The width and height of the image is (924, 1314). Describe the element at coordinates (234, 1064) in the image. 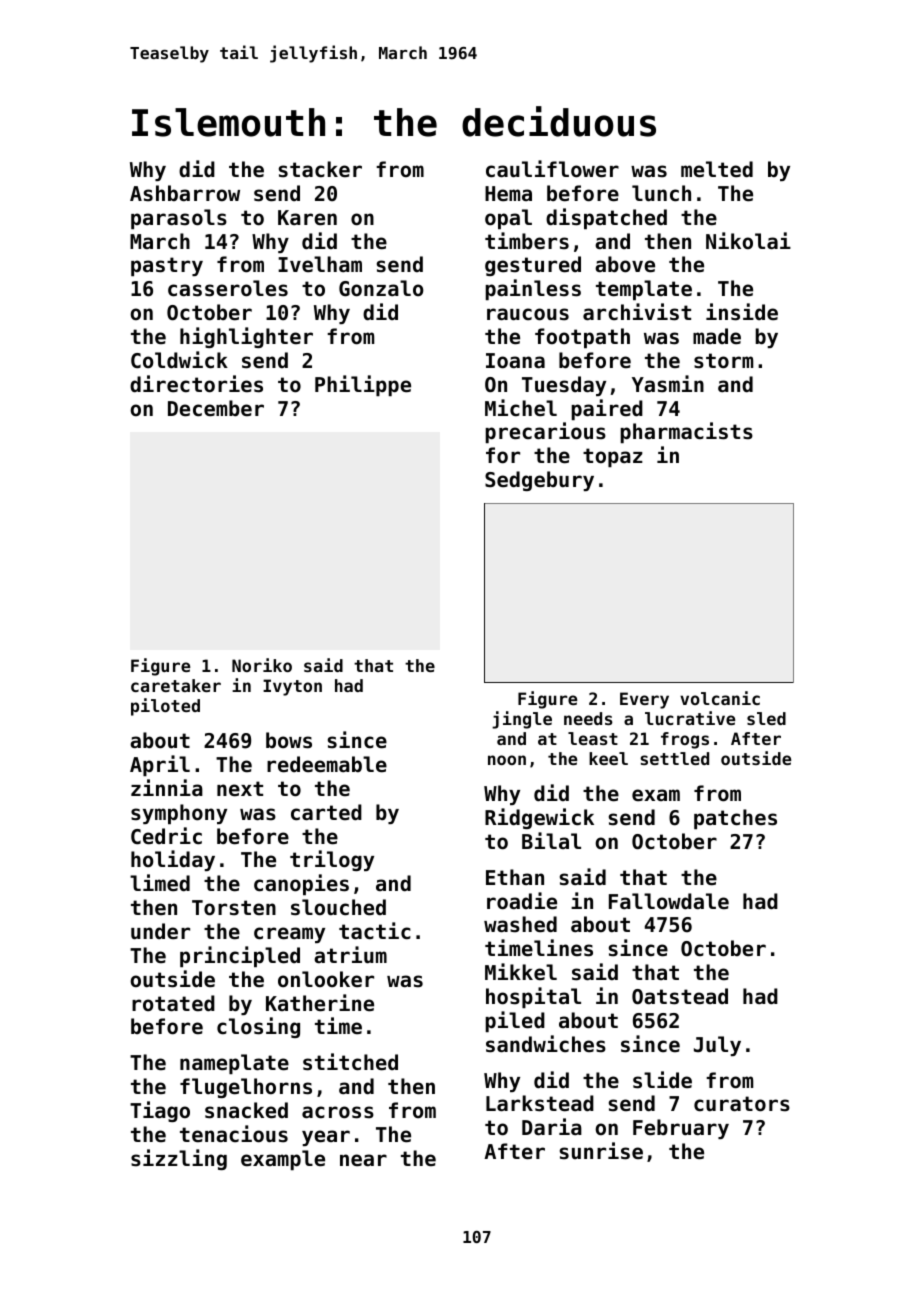

I see `nameplate` at that location.
